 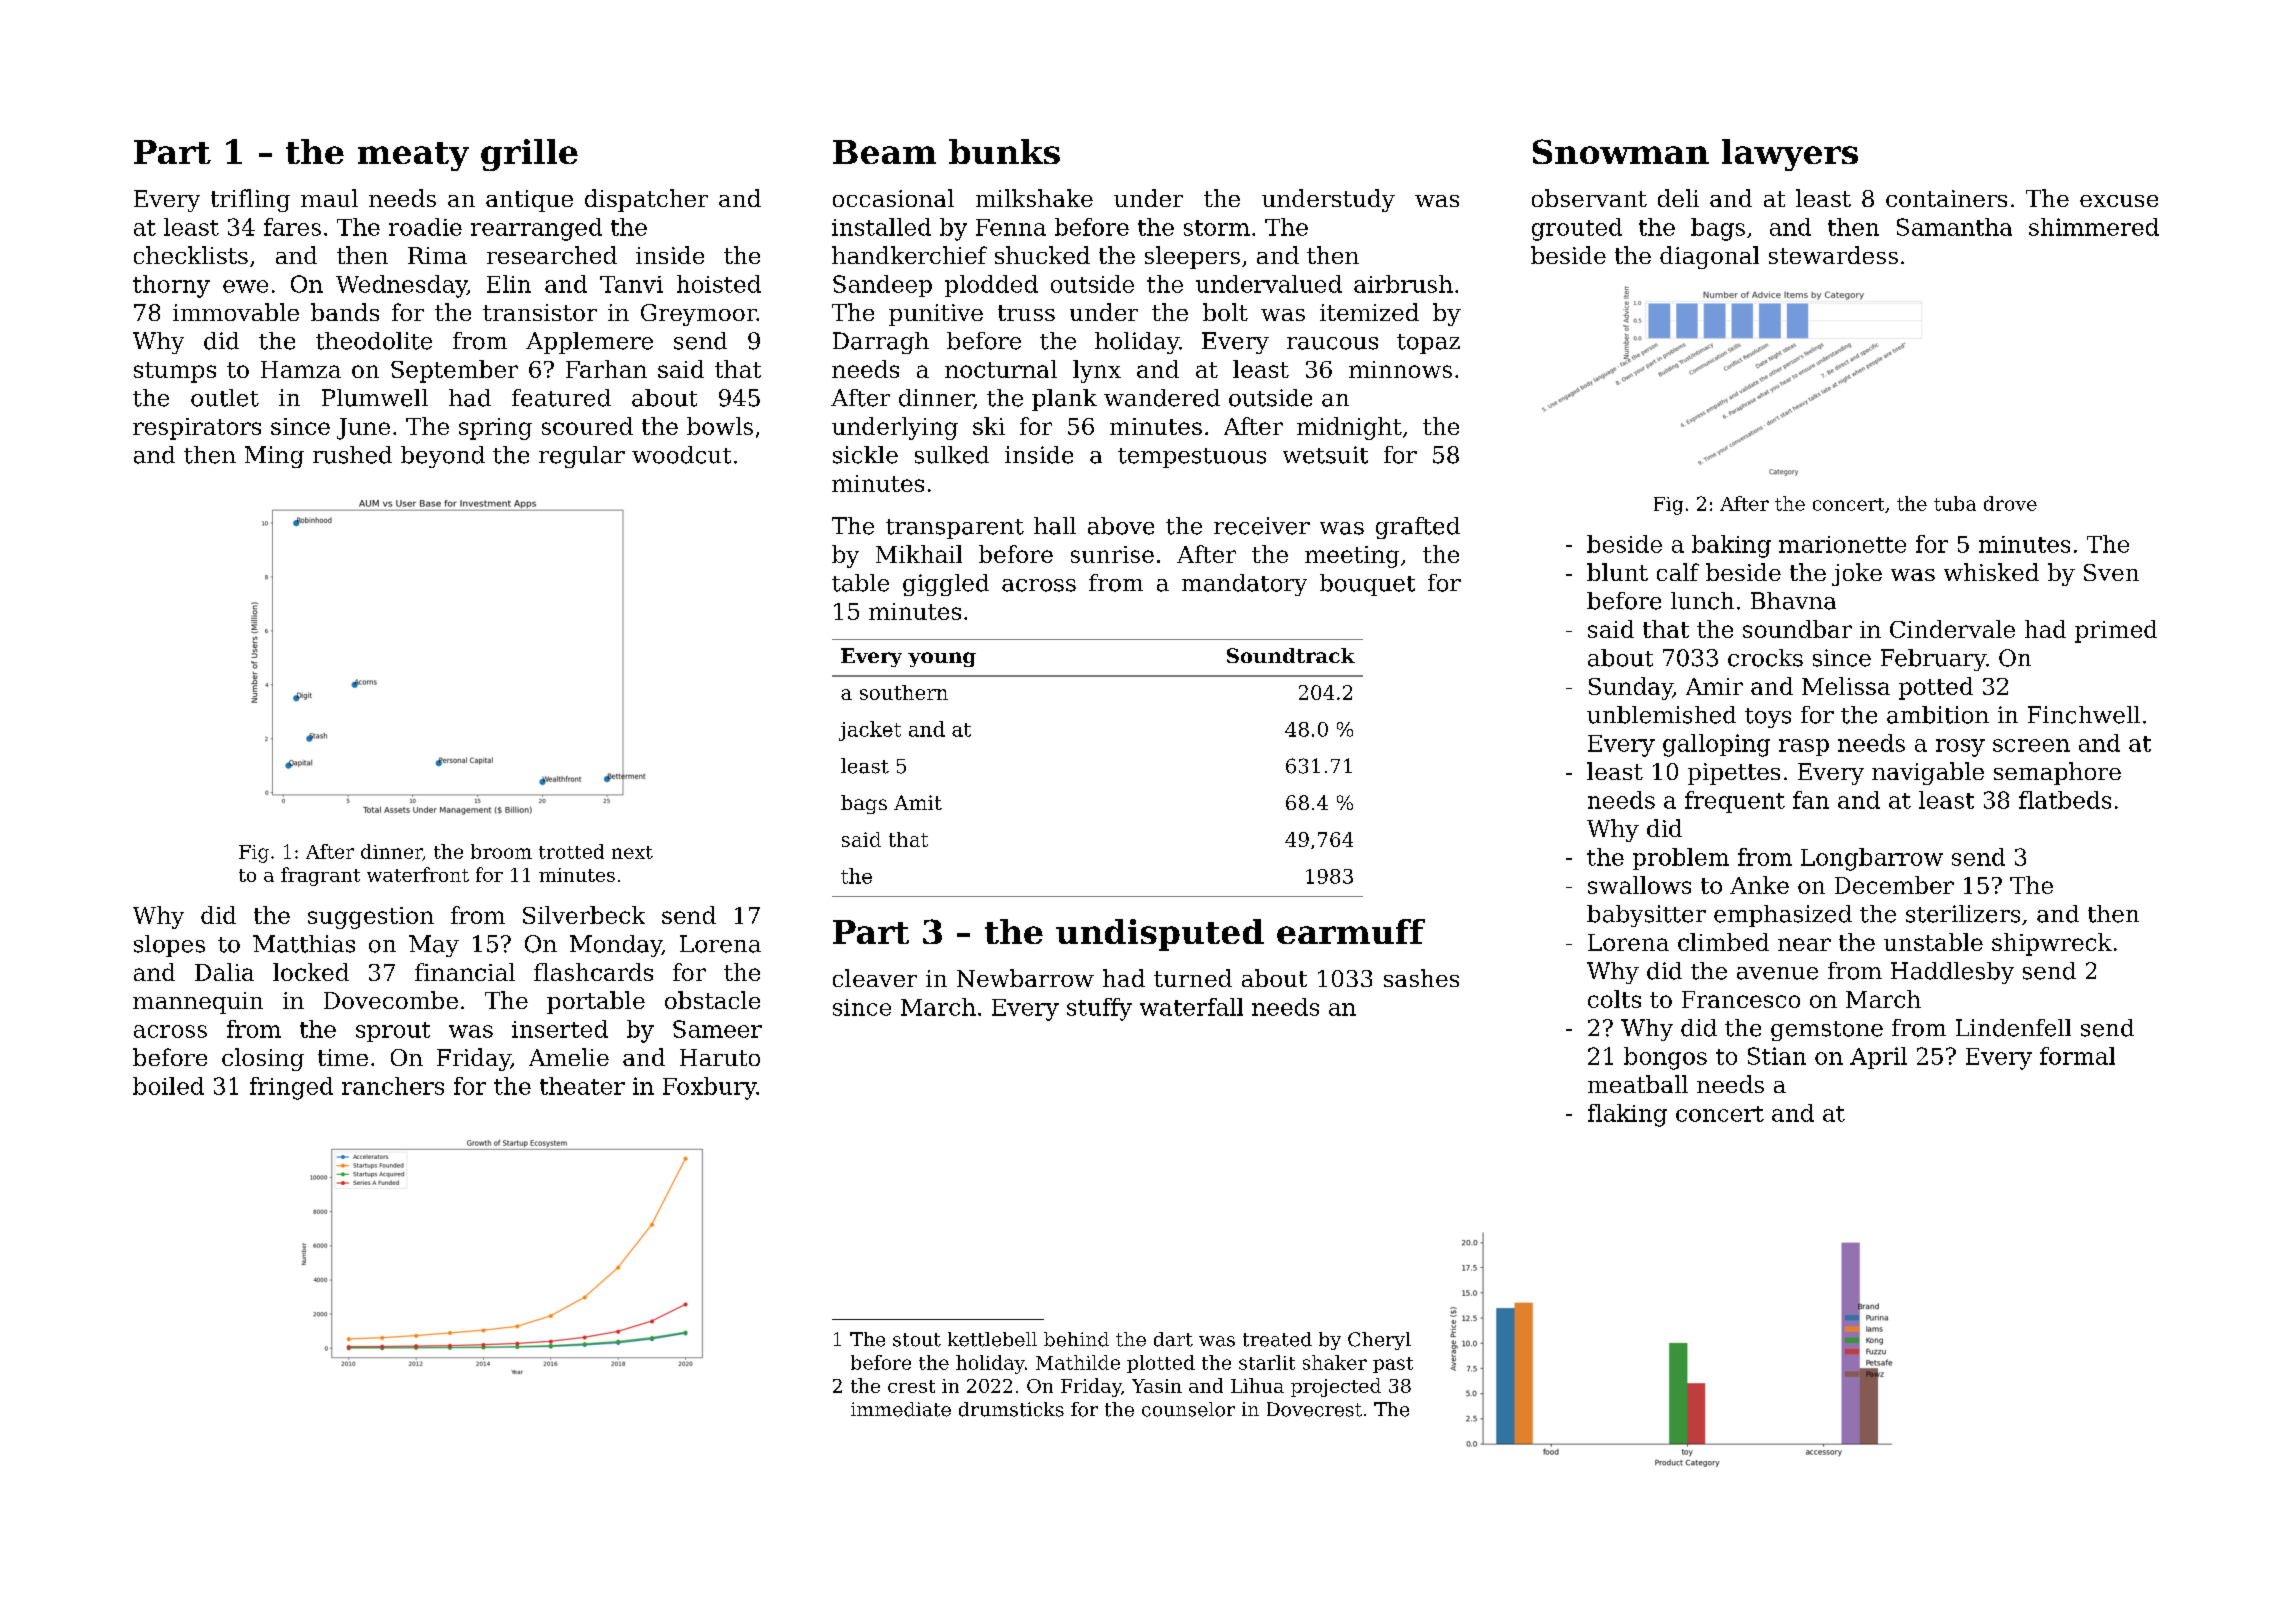 What do you see at coordinates (884, 152) in the screenshot?
I see `Beam` at bounding box center [884, 152].
